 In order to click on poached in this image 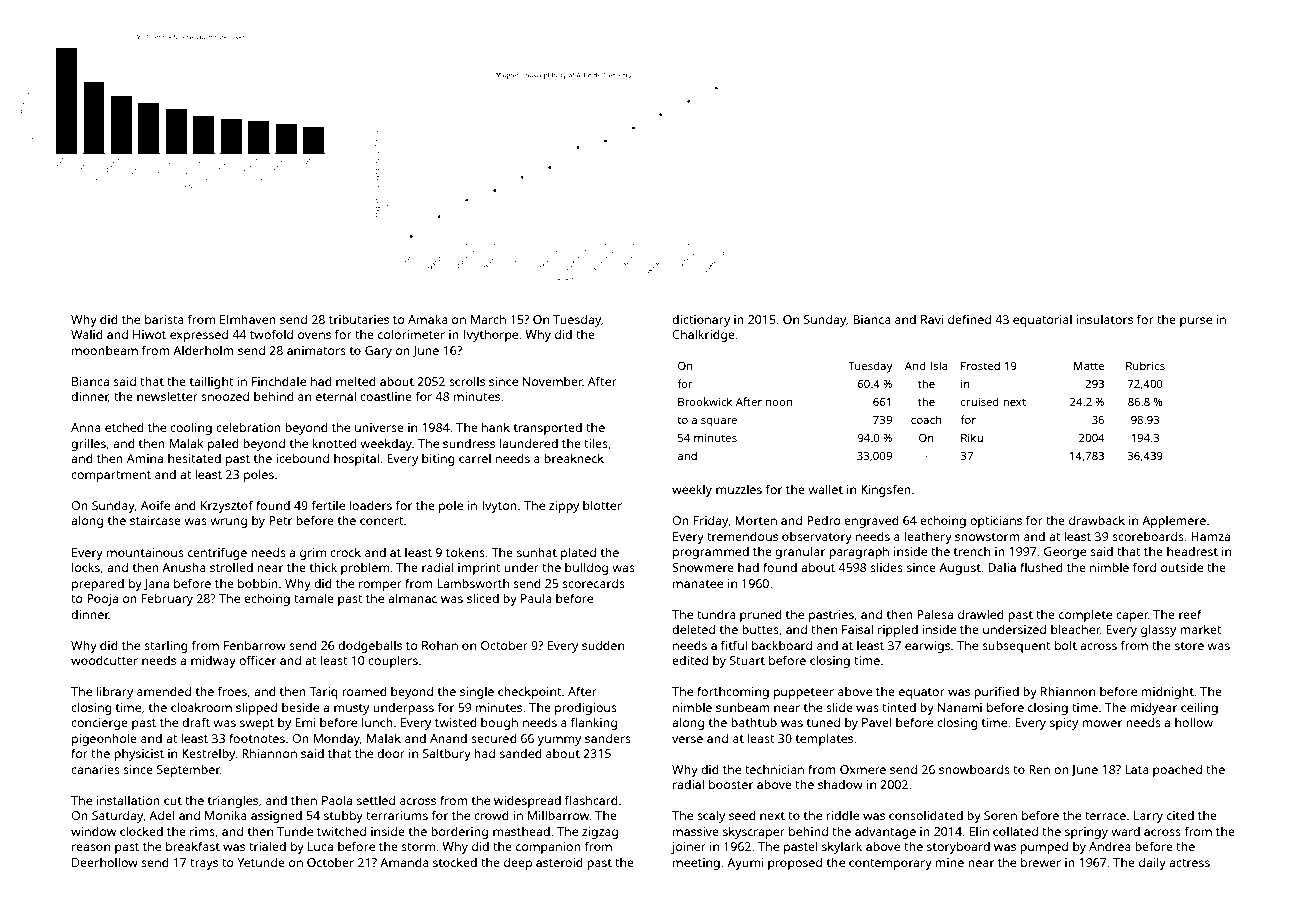, I will do `click(1177, 771)`.
